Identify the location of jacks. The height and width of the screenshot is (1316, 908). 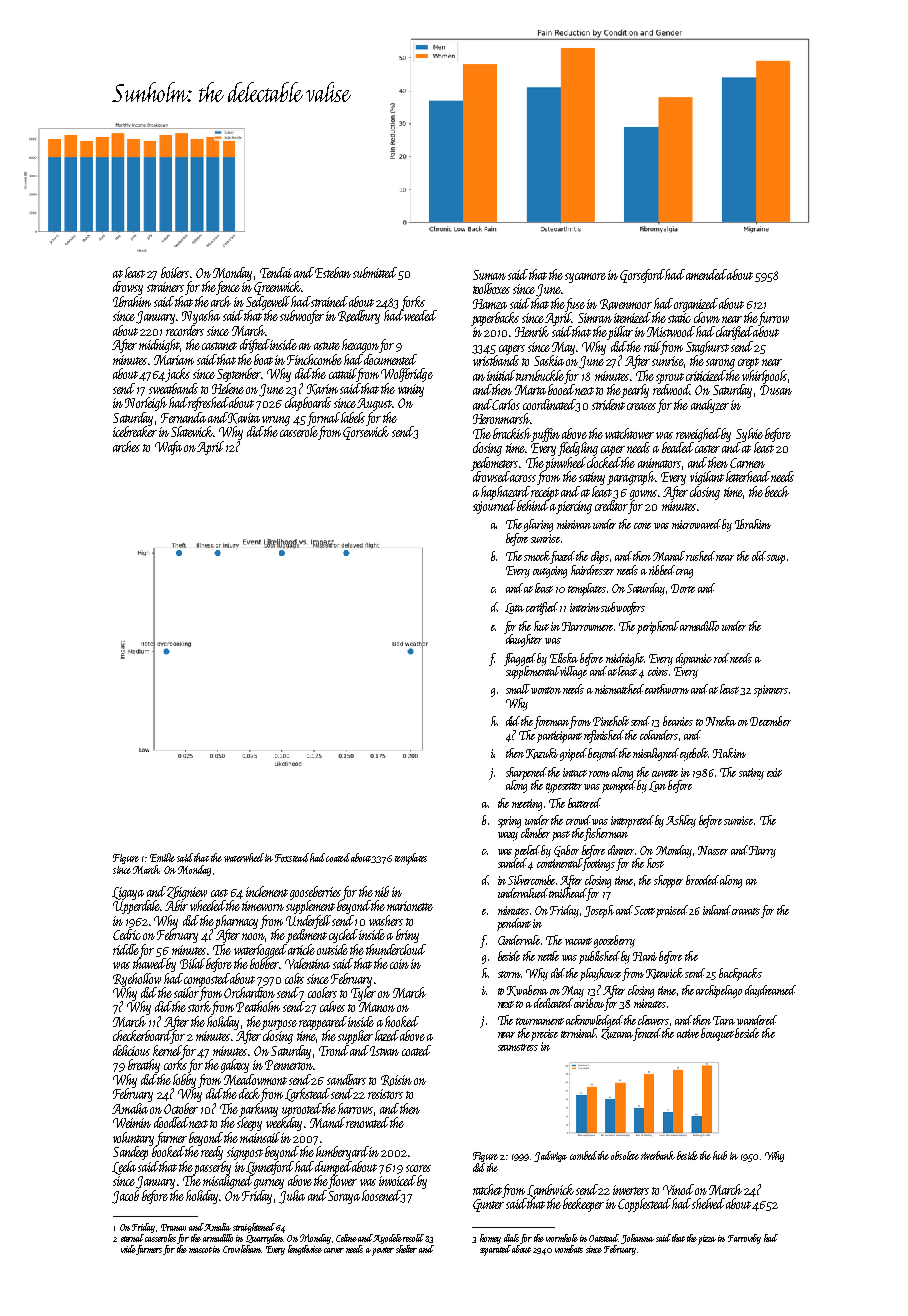
(177, 375).
